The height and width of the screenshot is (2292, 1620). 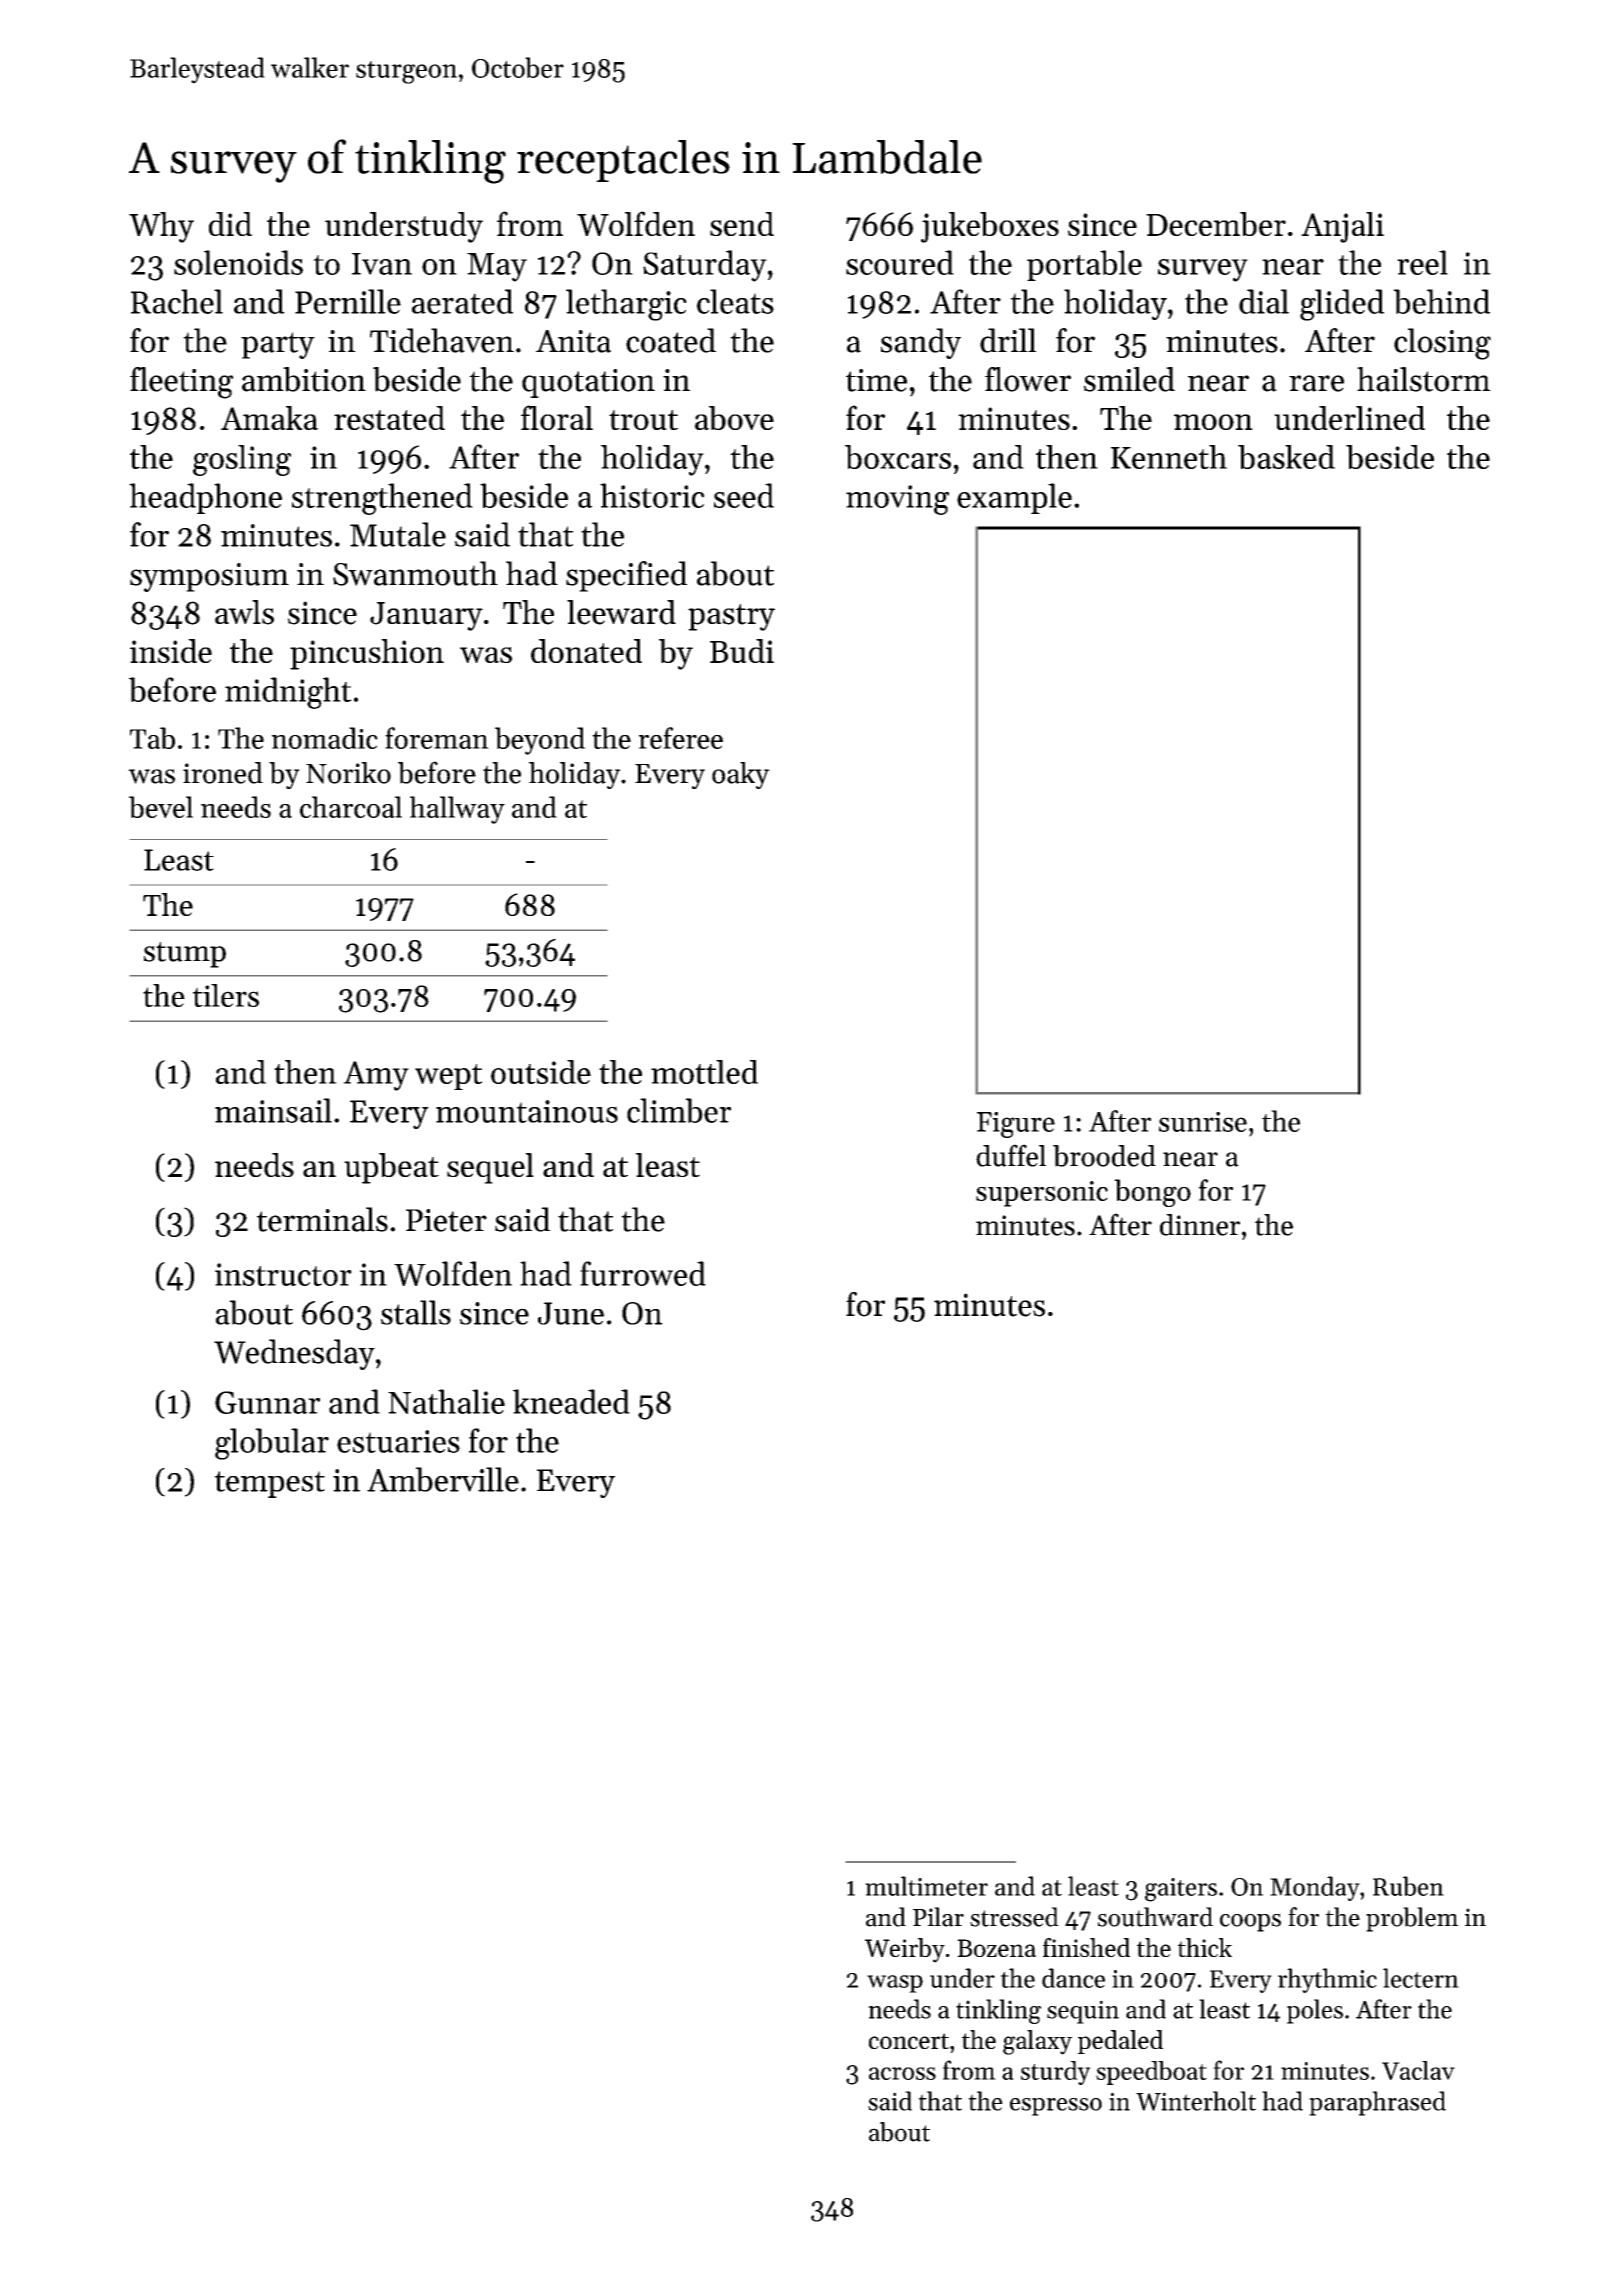 What do you see at coordinates (679, 1110) in the screenshot?
I see `climber` at bounding box center [679, 1110].
